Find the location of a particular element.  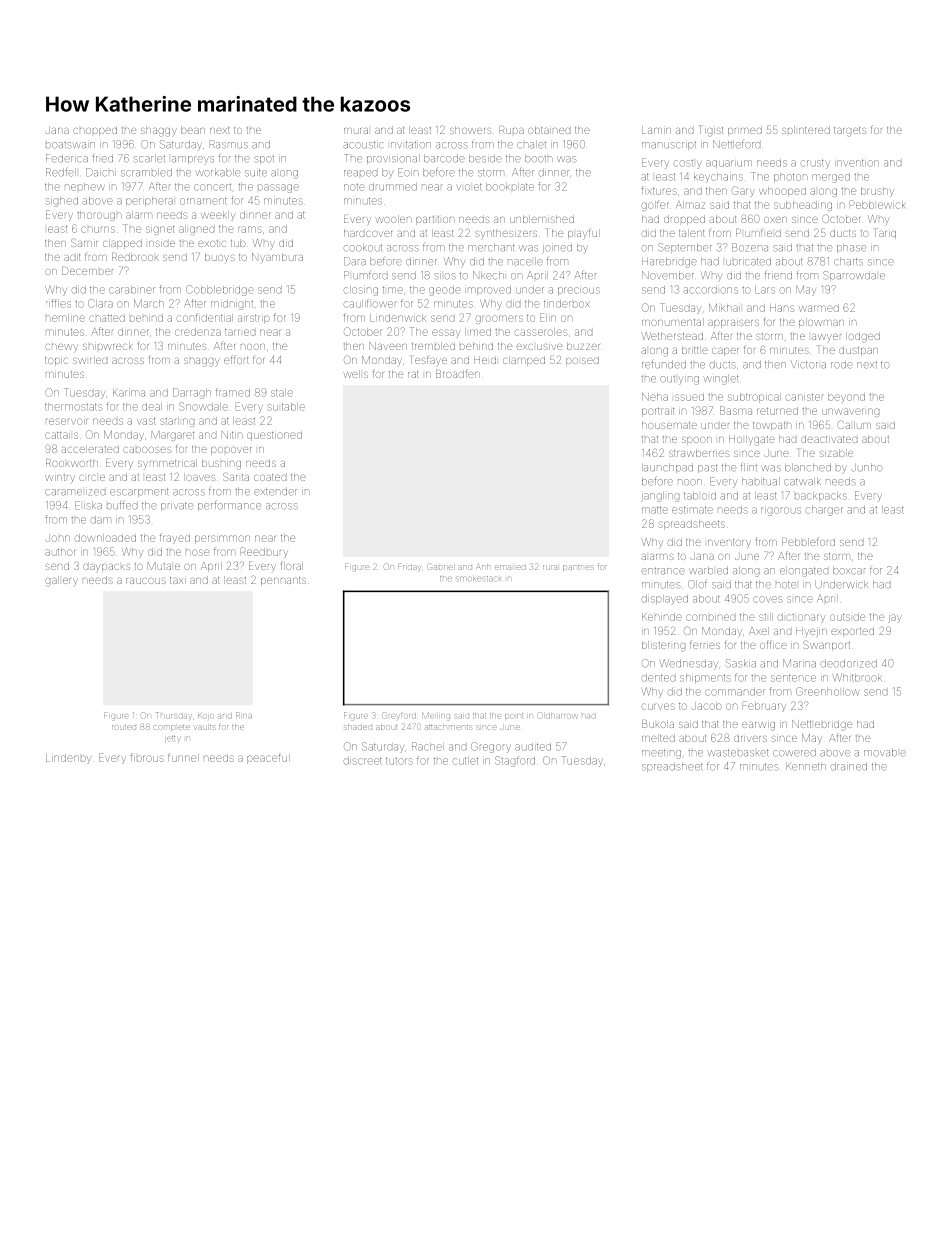

jay is located at coordinates (895, 618).
